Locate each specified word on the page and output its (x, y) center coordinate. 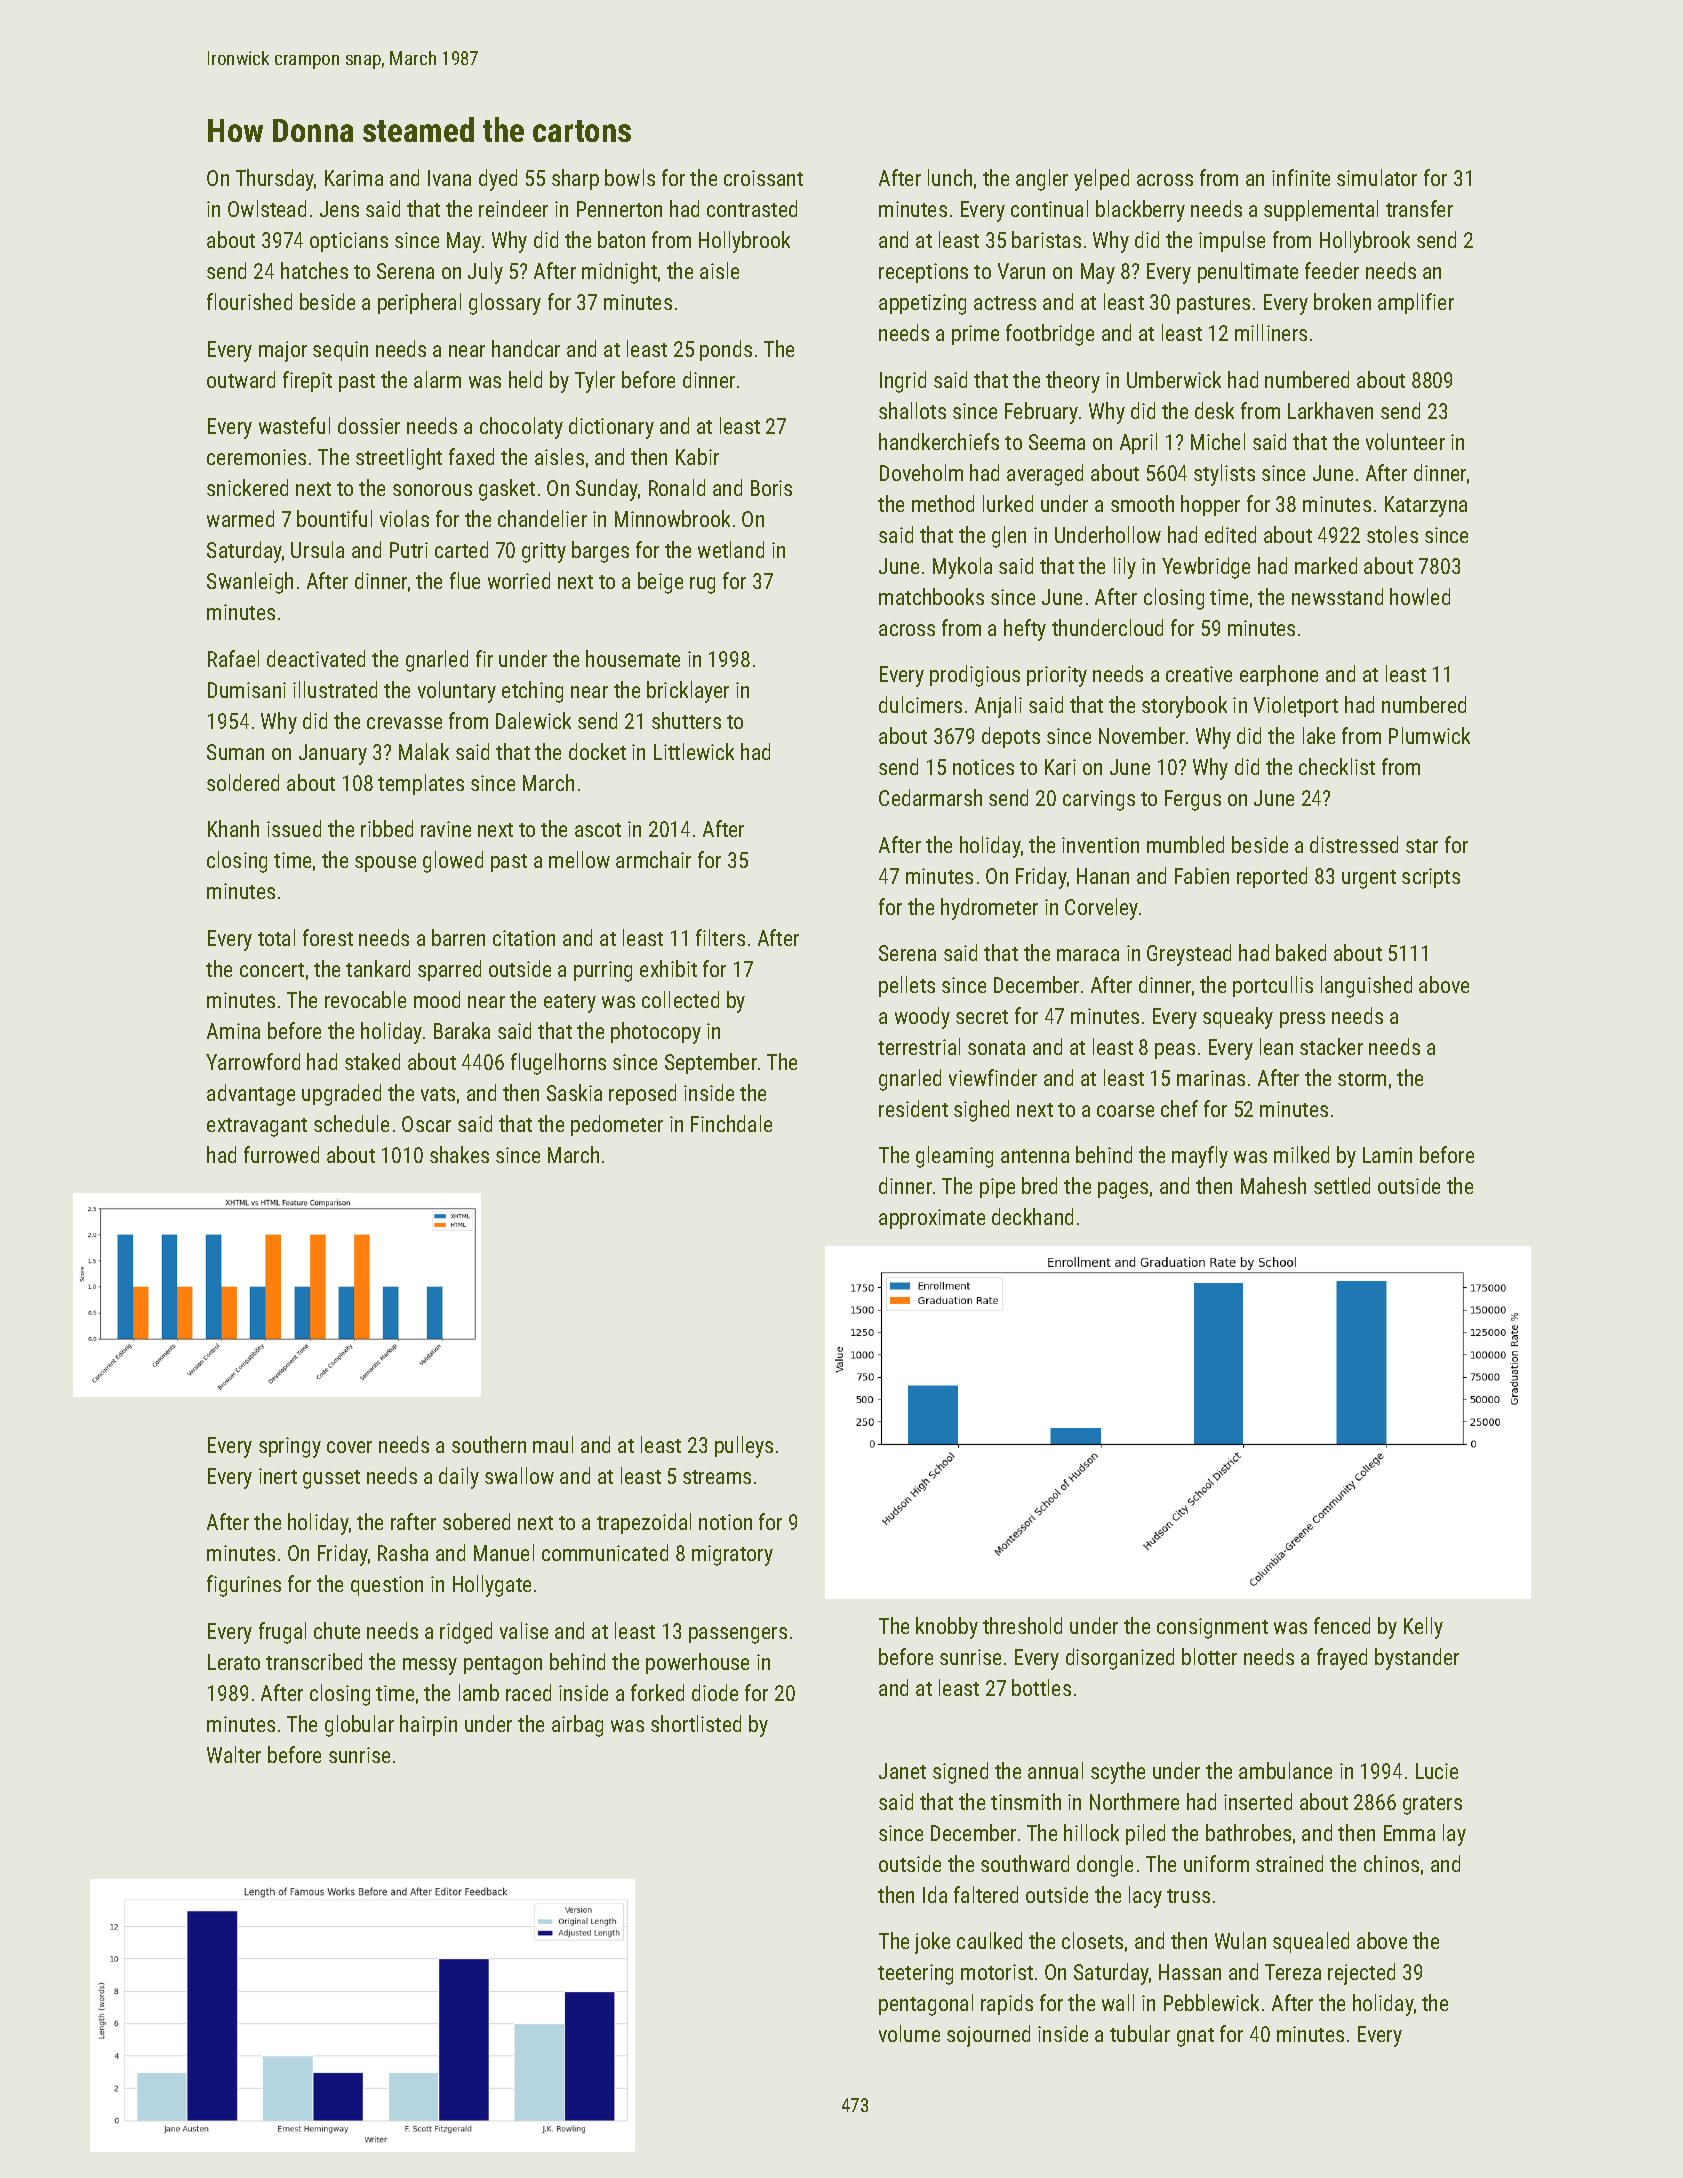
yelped (1101, 180)
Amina (233, 1031)
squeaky (1238, 1018)
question (387, 1586)
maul (553, 1444)
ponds (726, 350)
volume (909, 2033)
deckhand (1032, 1216)
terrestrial (919, 1046)
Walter (234, 1754)
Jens (339, 209)
